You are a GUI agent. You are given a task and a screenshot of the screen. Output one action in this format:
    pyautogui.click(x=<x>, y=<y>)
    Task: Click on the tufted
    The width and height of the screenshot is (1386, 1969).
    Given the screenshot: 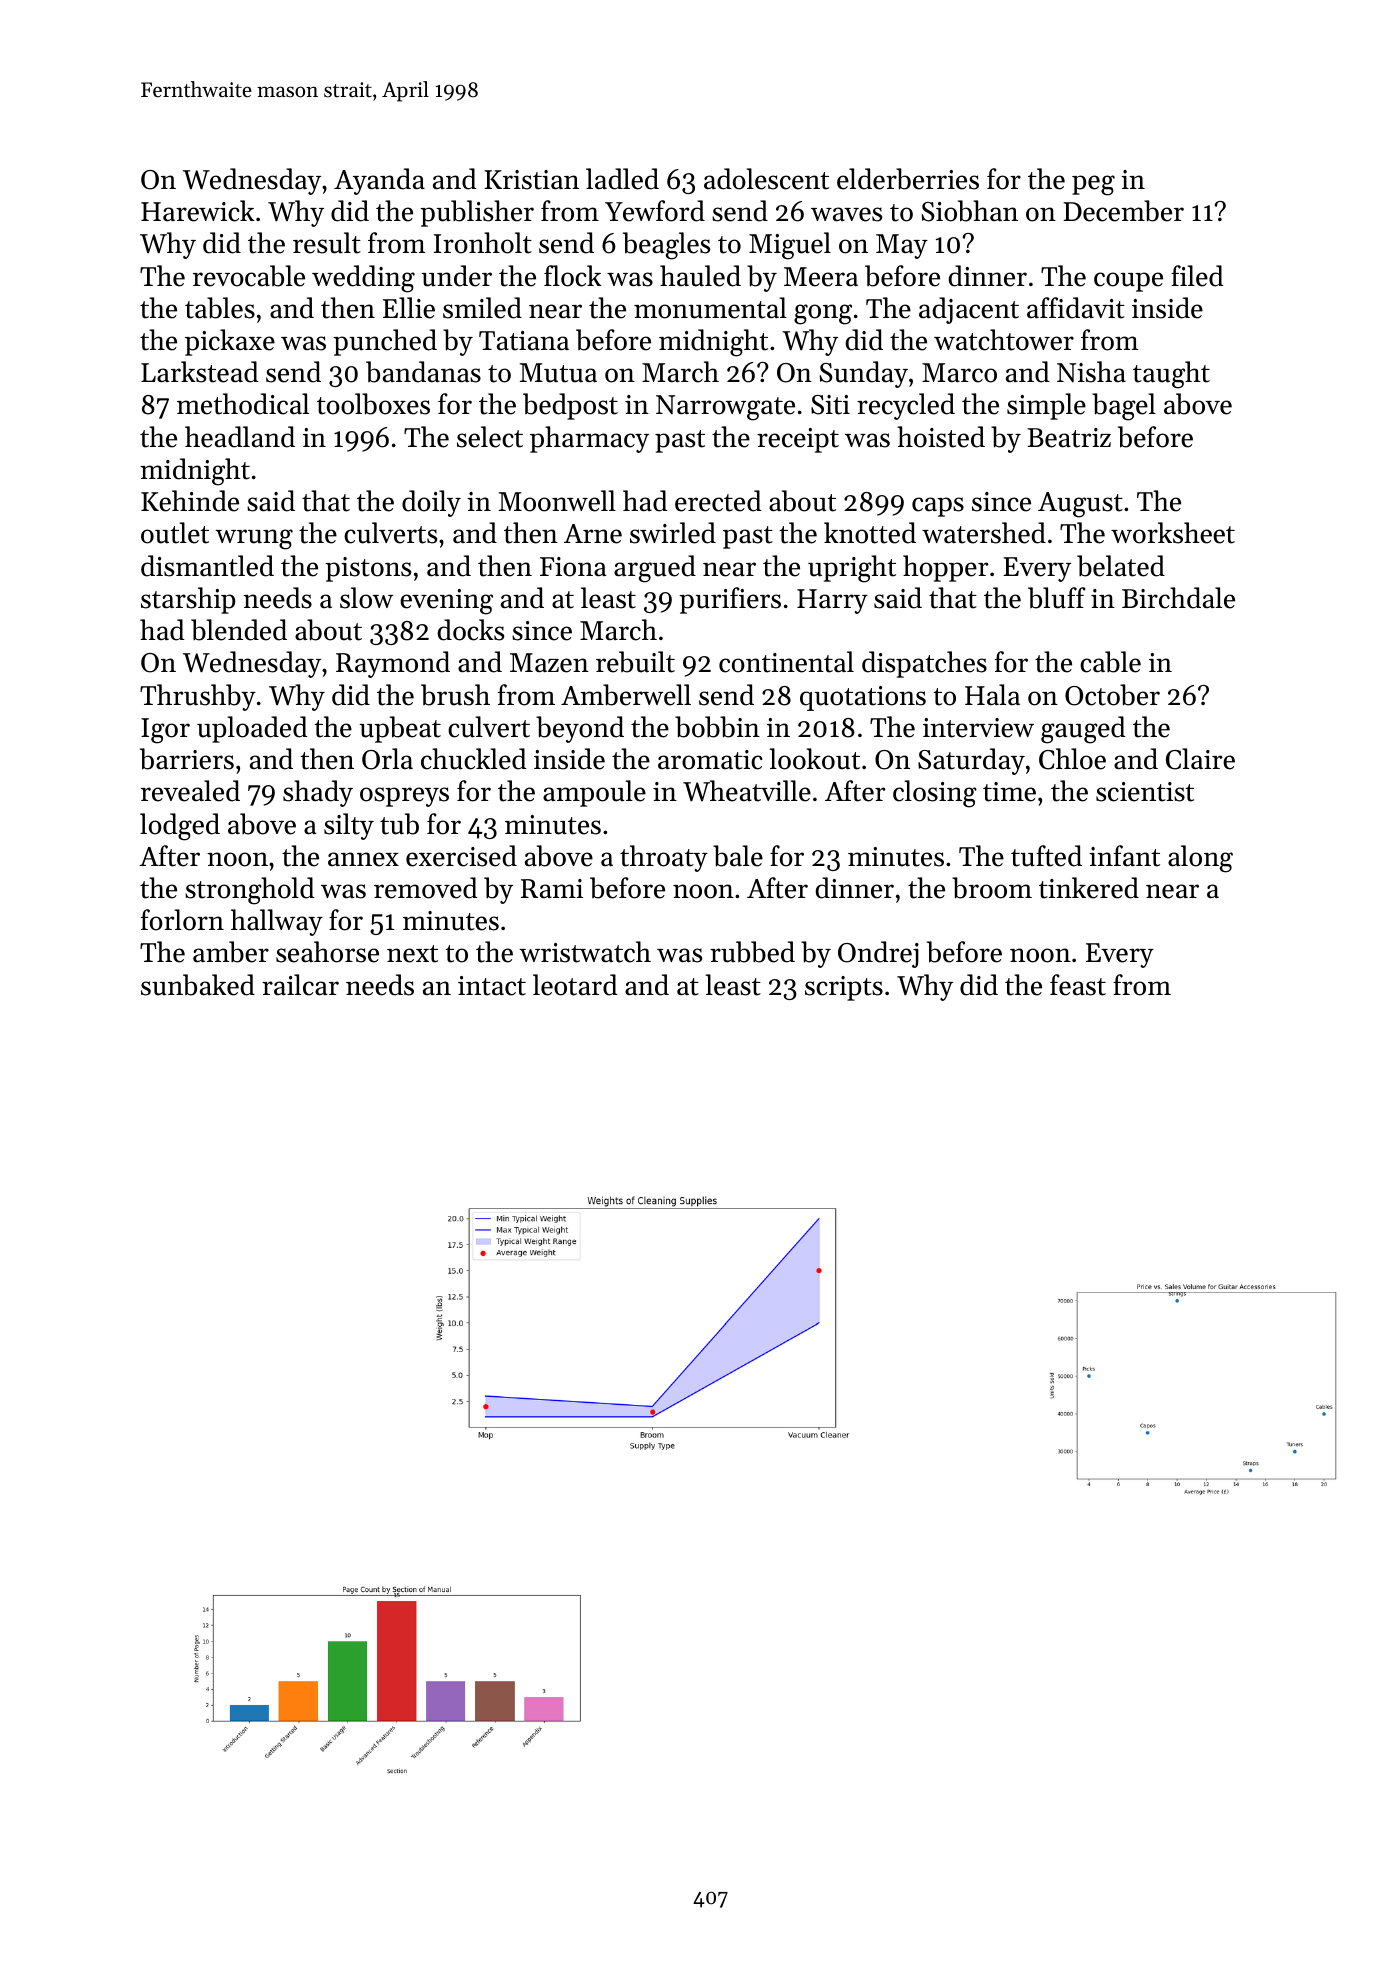 What is the action you would take?
    pyautogui.click(x=1046, y=856)
